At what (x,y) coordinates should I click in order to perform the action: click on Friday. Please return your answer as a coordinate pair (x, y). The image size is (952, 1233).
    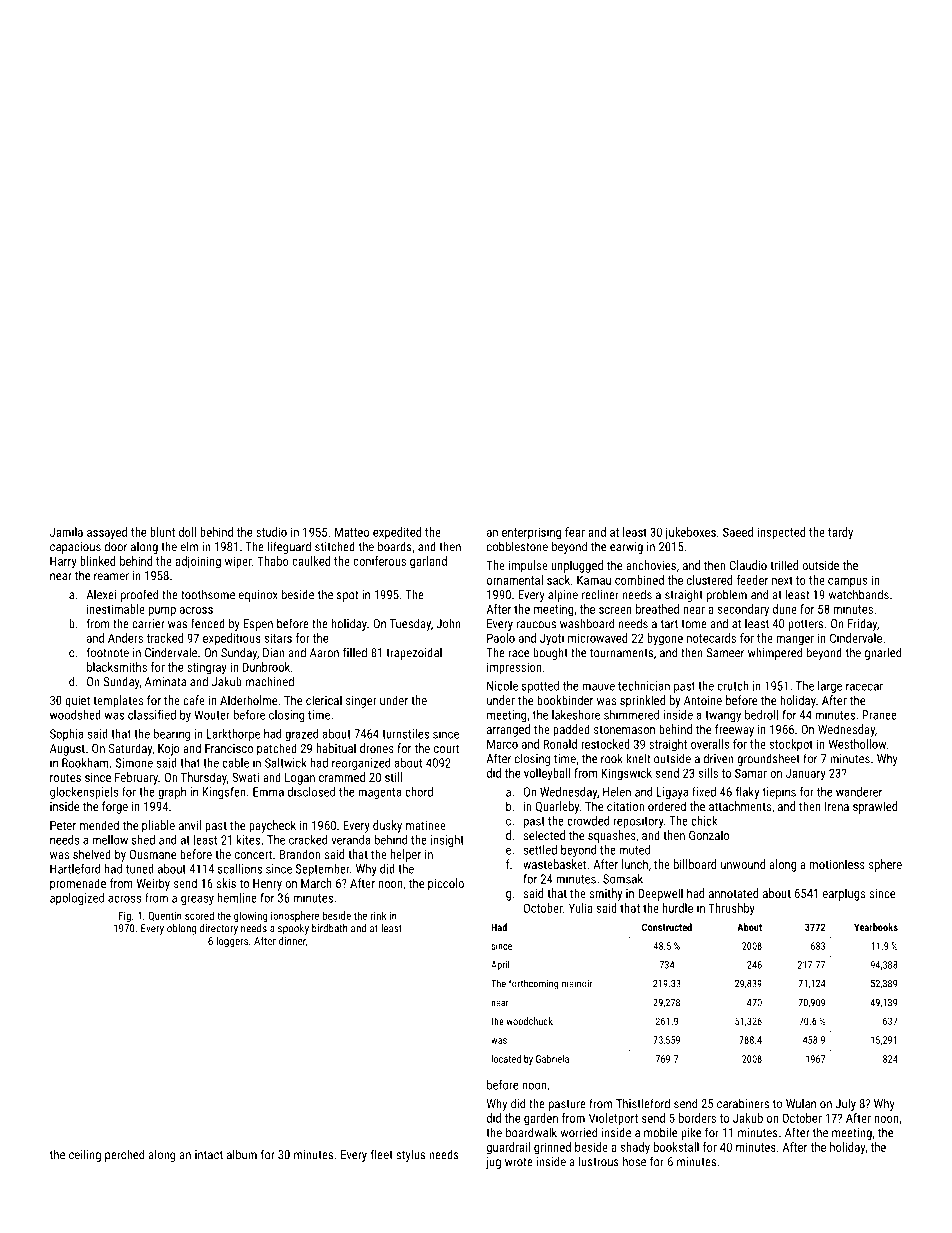
    Looking at the image, I should click on (862, 625).
